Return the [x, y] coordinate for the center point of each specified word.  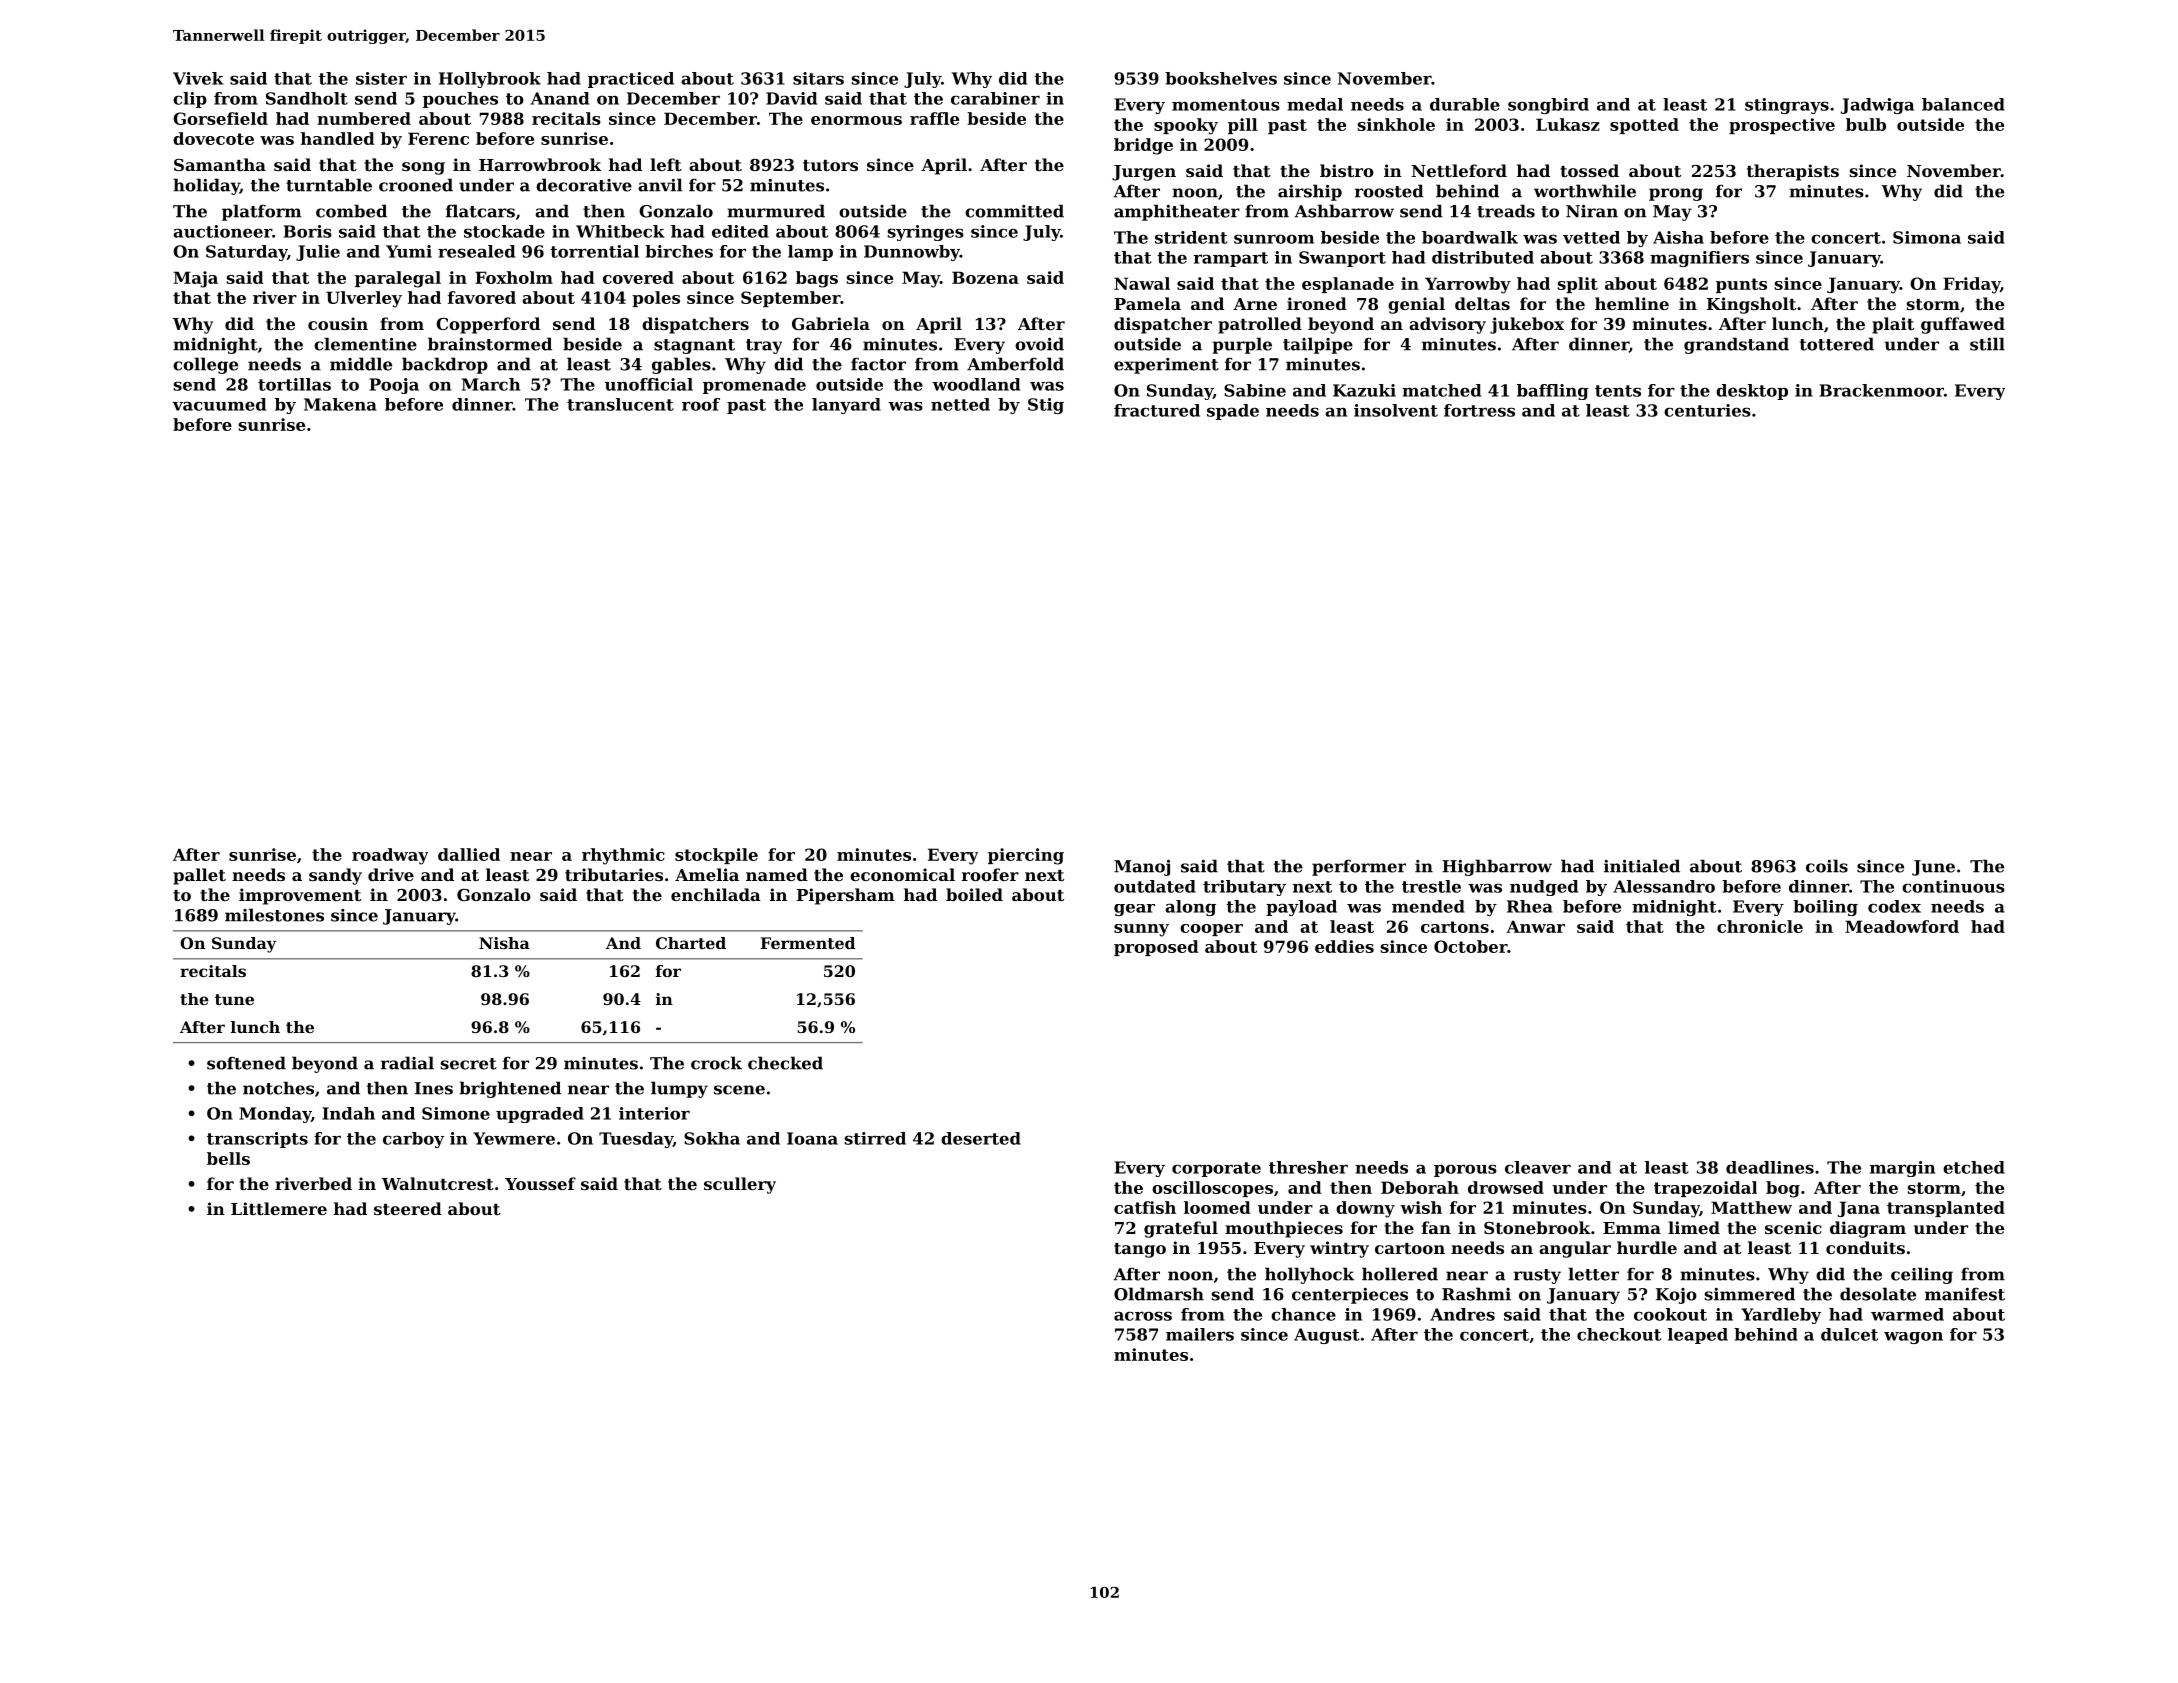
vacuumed [219, 404]
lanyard [846, 406]
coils [1827, 866]
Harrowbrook [540, 164]
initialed [1642, 866]
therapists [1793, 172]
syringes [925, 233]
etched [1974, 1167]
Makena [340, 404]
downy [1365, 1209]
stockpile [716, 856]
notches [278, 1088]
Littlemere [279, 1208]
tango [1140, 1250]
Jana [1859, 1209]
